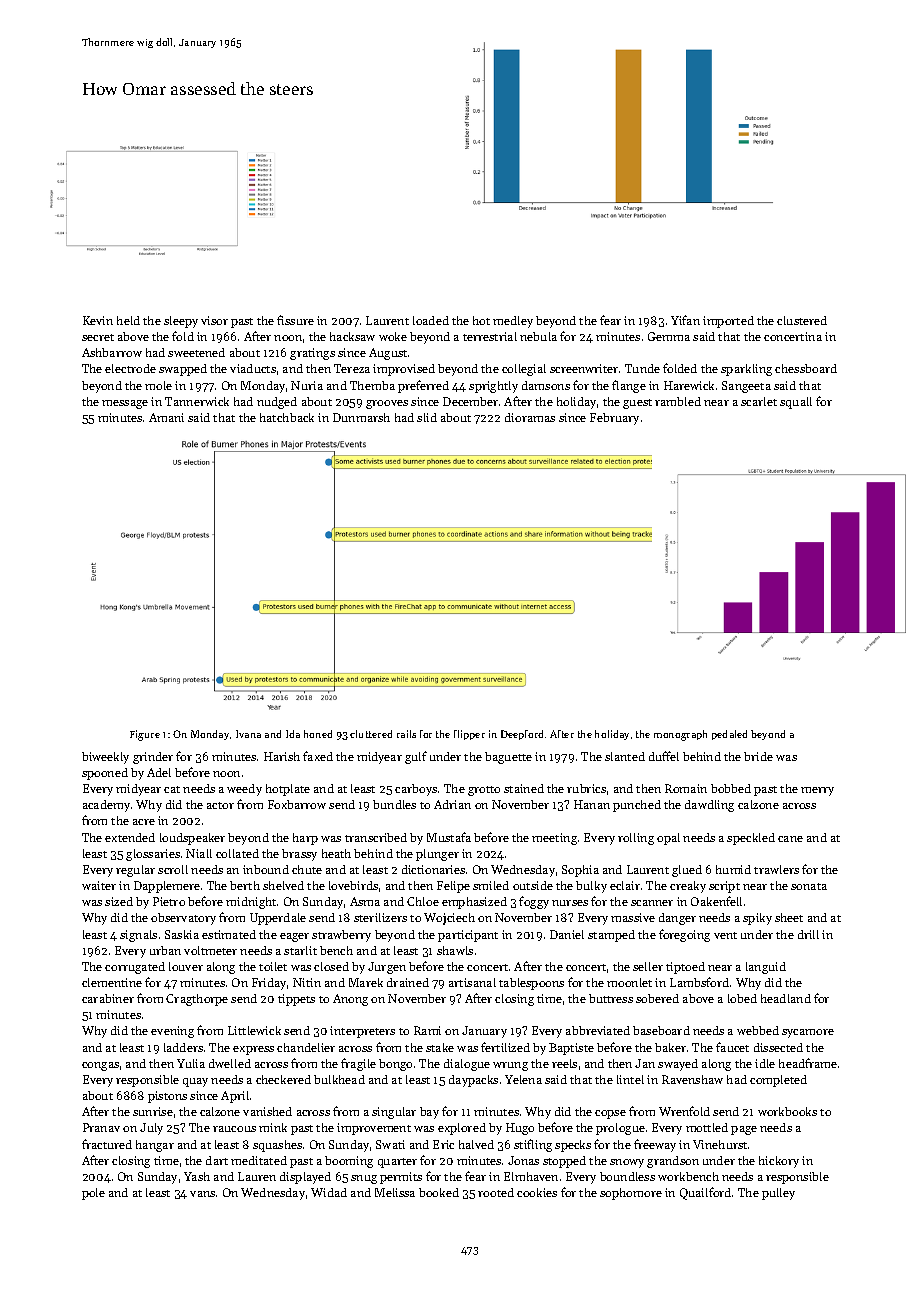  I want to click on Yash, so click(197, 1176).
